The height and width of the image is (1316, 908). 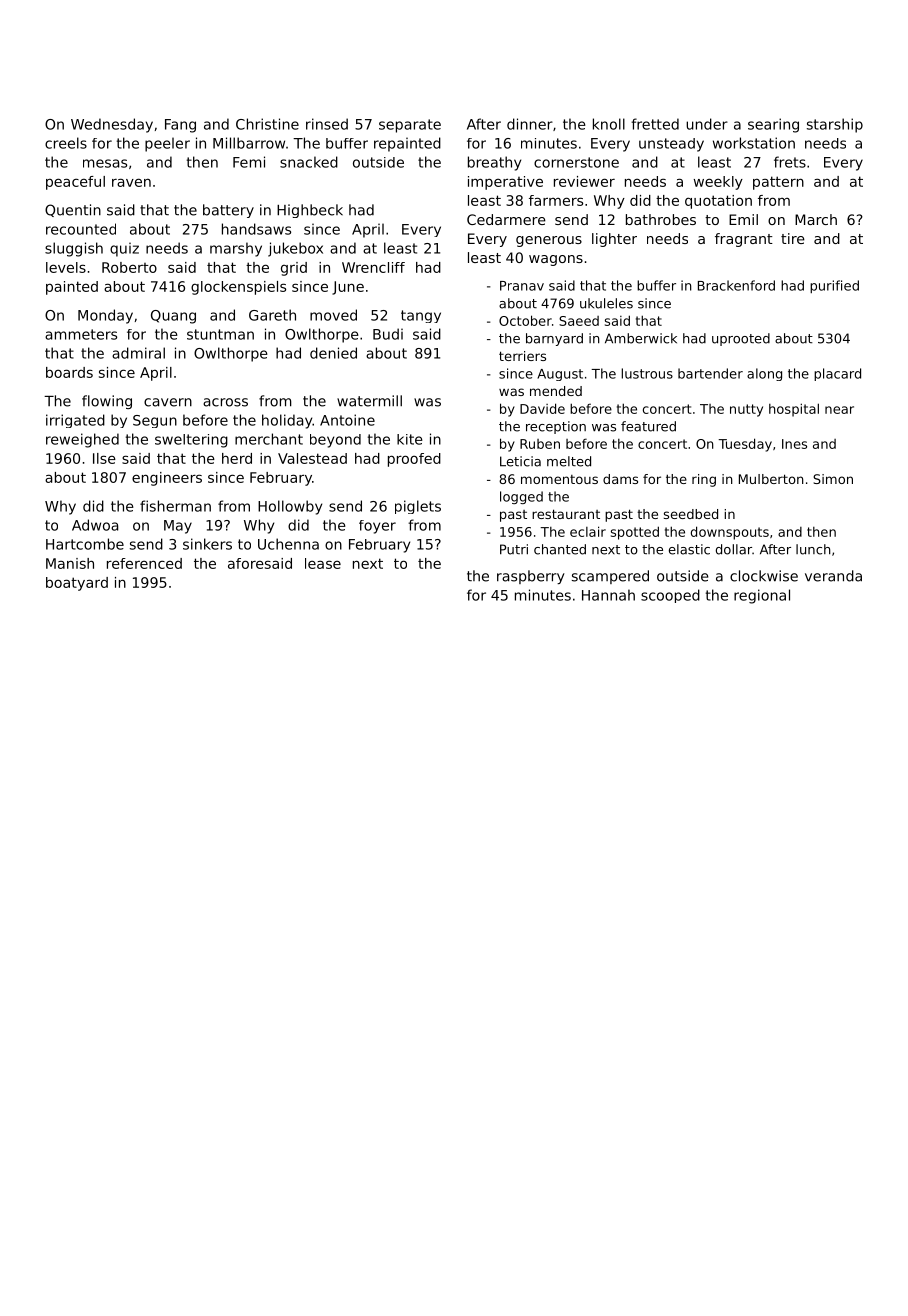 I want to click on August, so click(x=560, y=375).
